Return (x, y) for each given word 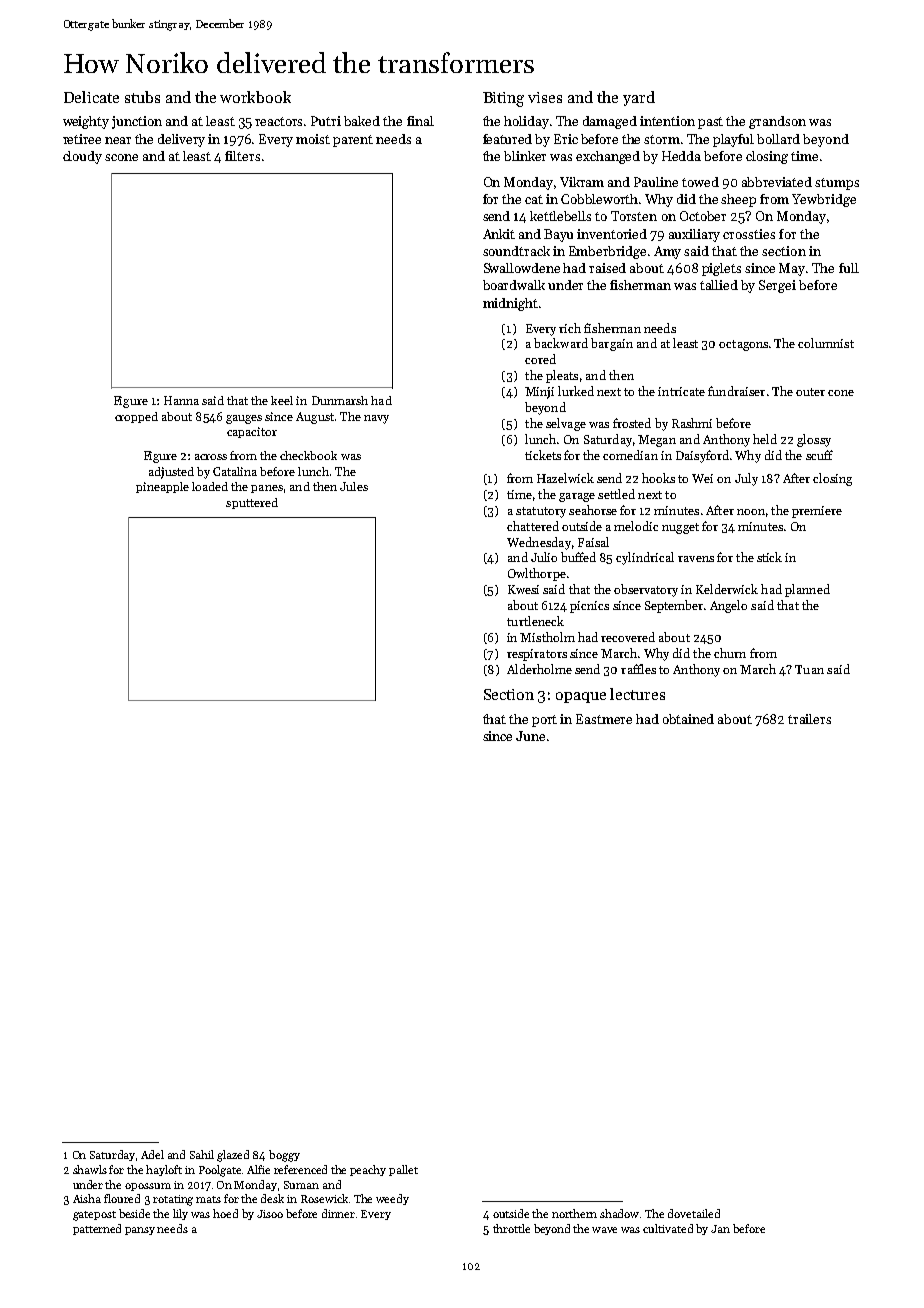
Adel (152, 1154)
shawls (90, 1169)
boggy (284, 1156)
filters (242, 156)
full (849, 268)
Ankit (499, 234)
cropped (136, 417)
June (530, 736)
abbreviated (777, 182)
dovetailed (694, 1213)
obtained (688, 719)
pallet (403, 1170)
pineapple (162, 487)
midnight (510, 304)
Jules (354, 486)
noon (751, 512)
